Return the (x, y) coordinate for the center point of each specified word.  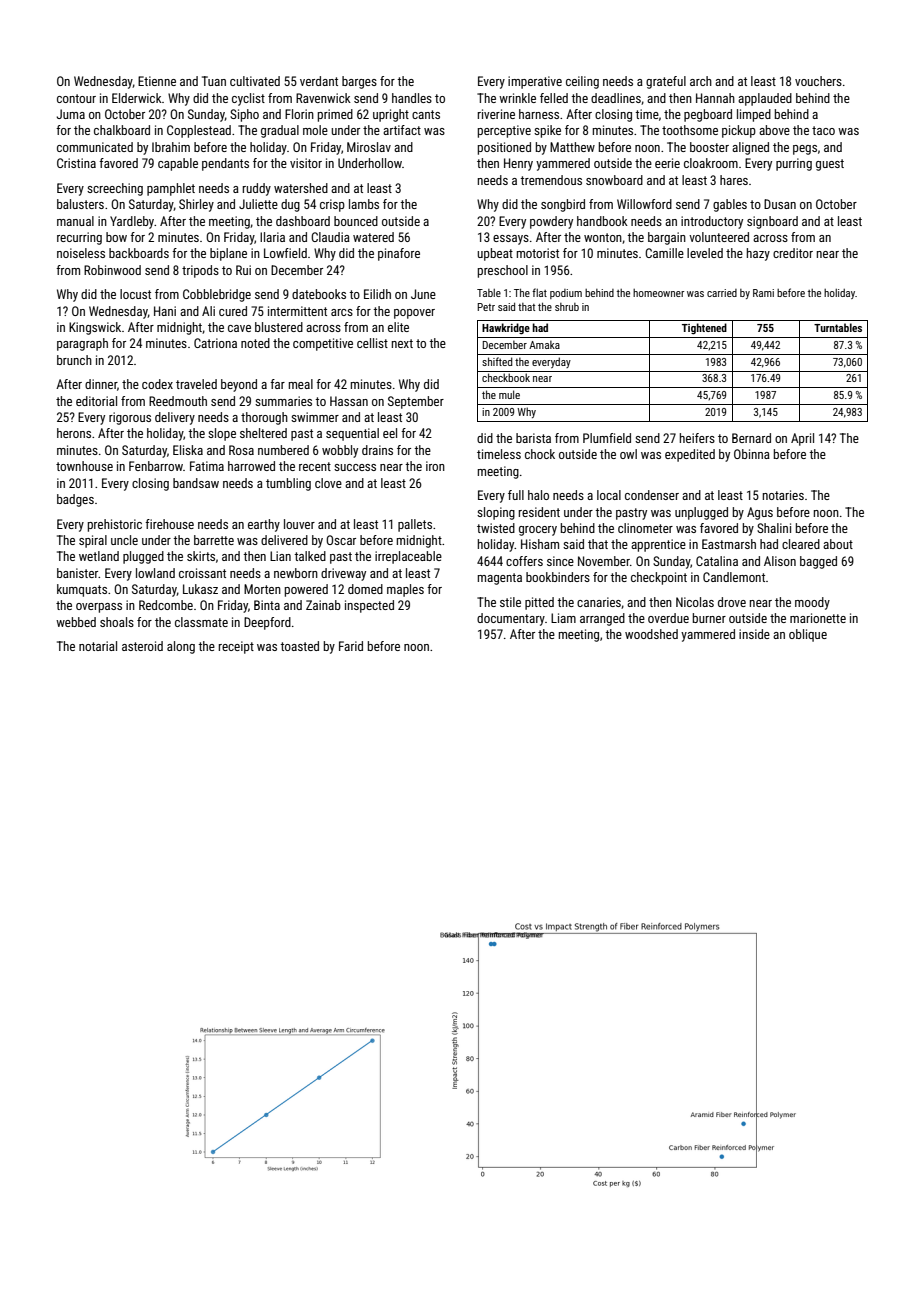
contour (76, 98)
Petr (486, 307)
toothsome (690, 130)
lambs (364, 204)
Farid (351, 646)
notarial (98, 646)
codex (157, 384)
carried (722, 293)
